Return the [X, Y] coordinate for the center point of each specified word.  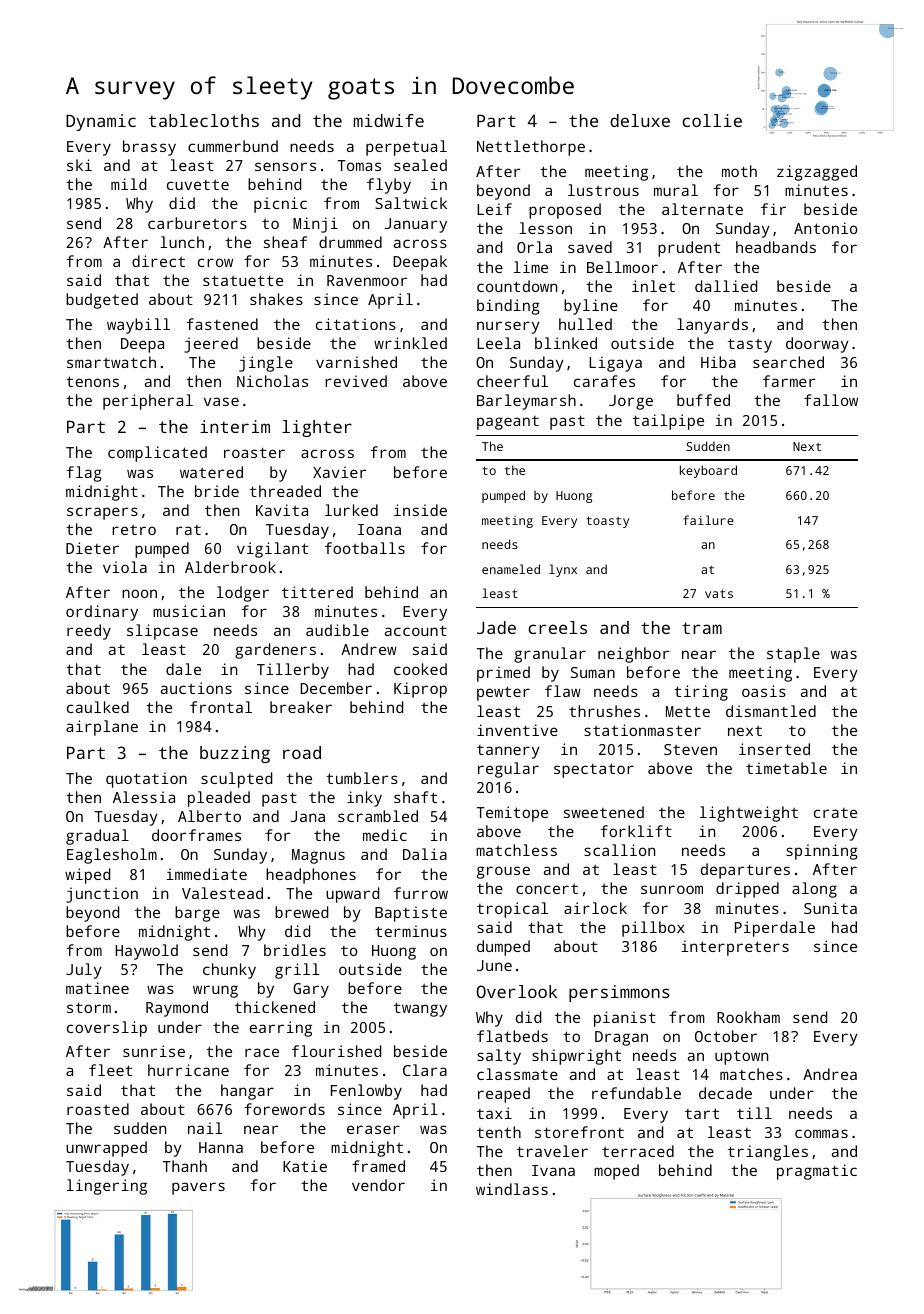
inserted [774, 749]
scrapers [102, 513]
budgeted [102, 301]
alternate [702, 209]
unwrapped [106, 1149]
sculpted [236, 780]
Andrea [830, 1074]
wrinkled [410, 343]
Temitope [512, 814]
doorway [817, 345]
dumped [503, 948]
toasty [607, 522]
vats [719, 593]
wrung [215, 991]
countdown [517, 286]
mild [128, 184]
